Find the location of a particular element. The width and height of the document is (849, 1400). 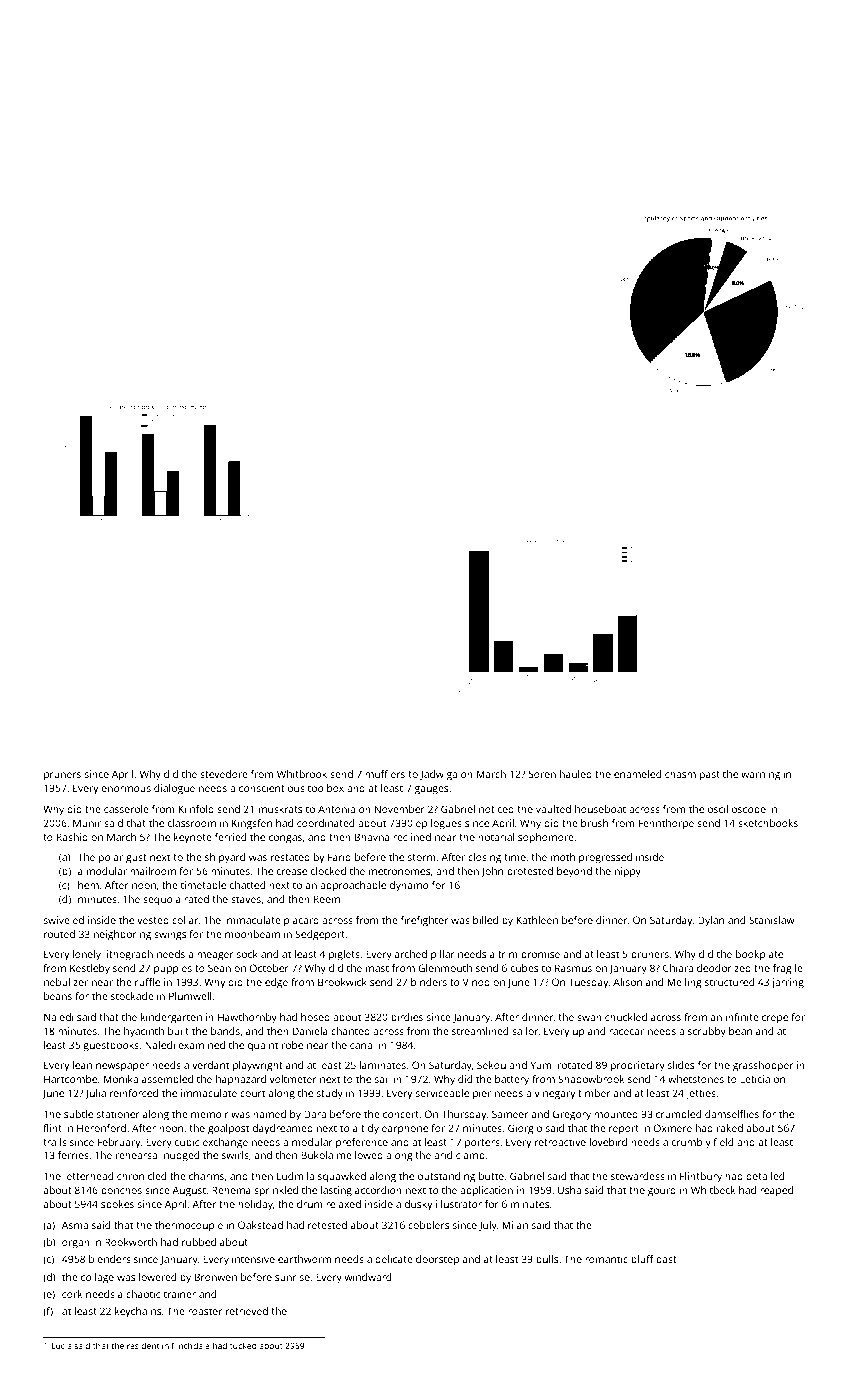

stevedore is located at coordinates (224, 774).
